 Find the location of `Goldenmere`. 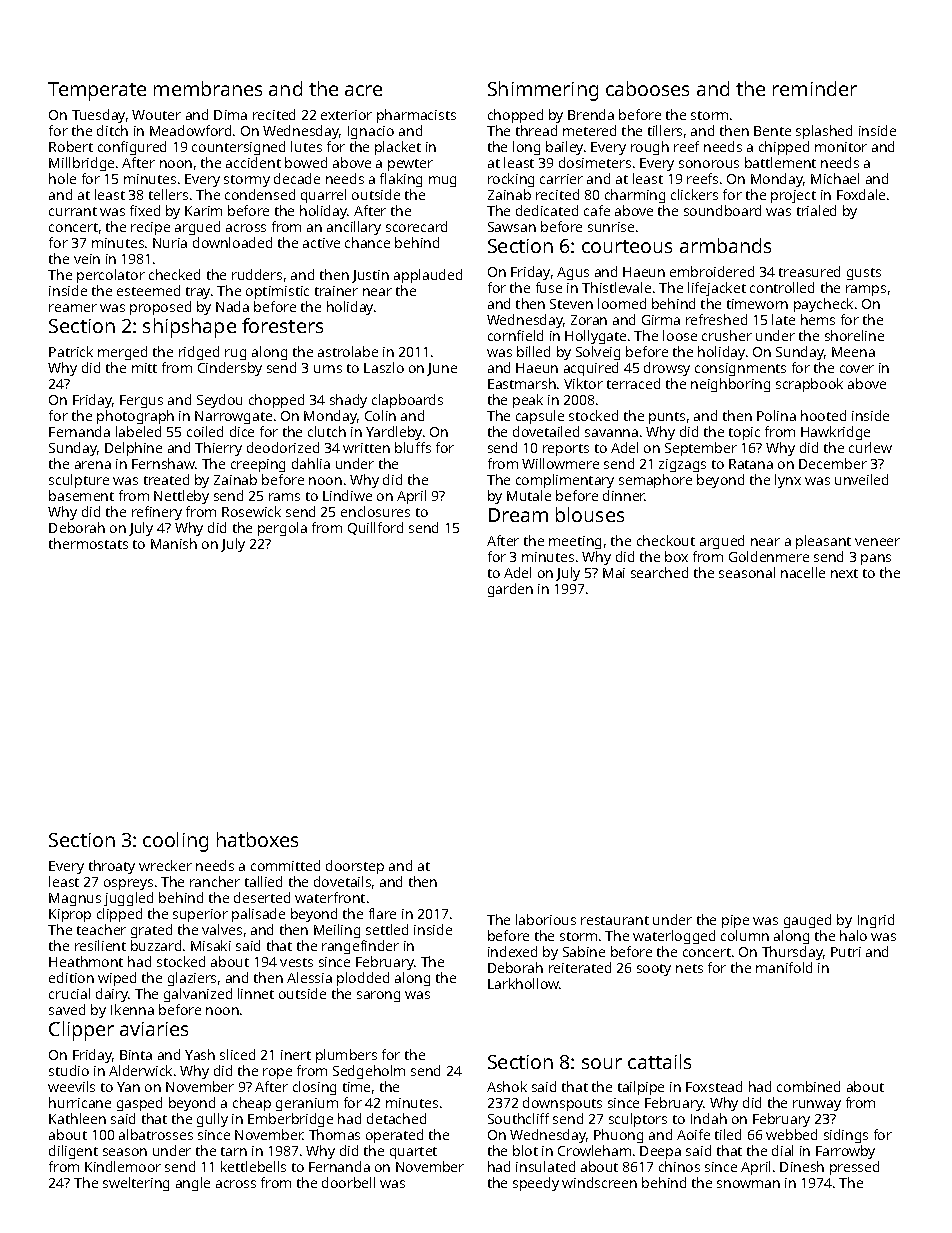

Goldenmere is located at coordinates (769, 556).
